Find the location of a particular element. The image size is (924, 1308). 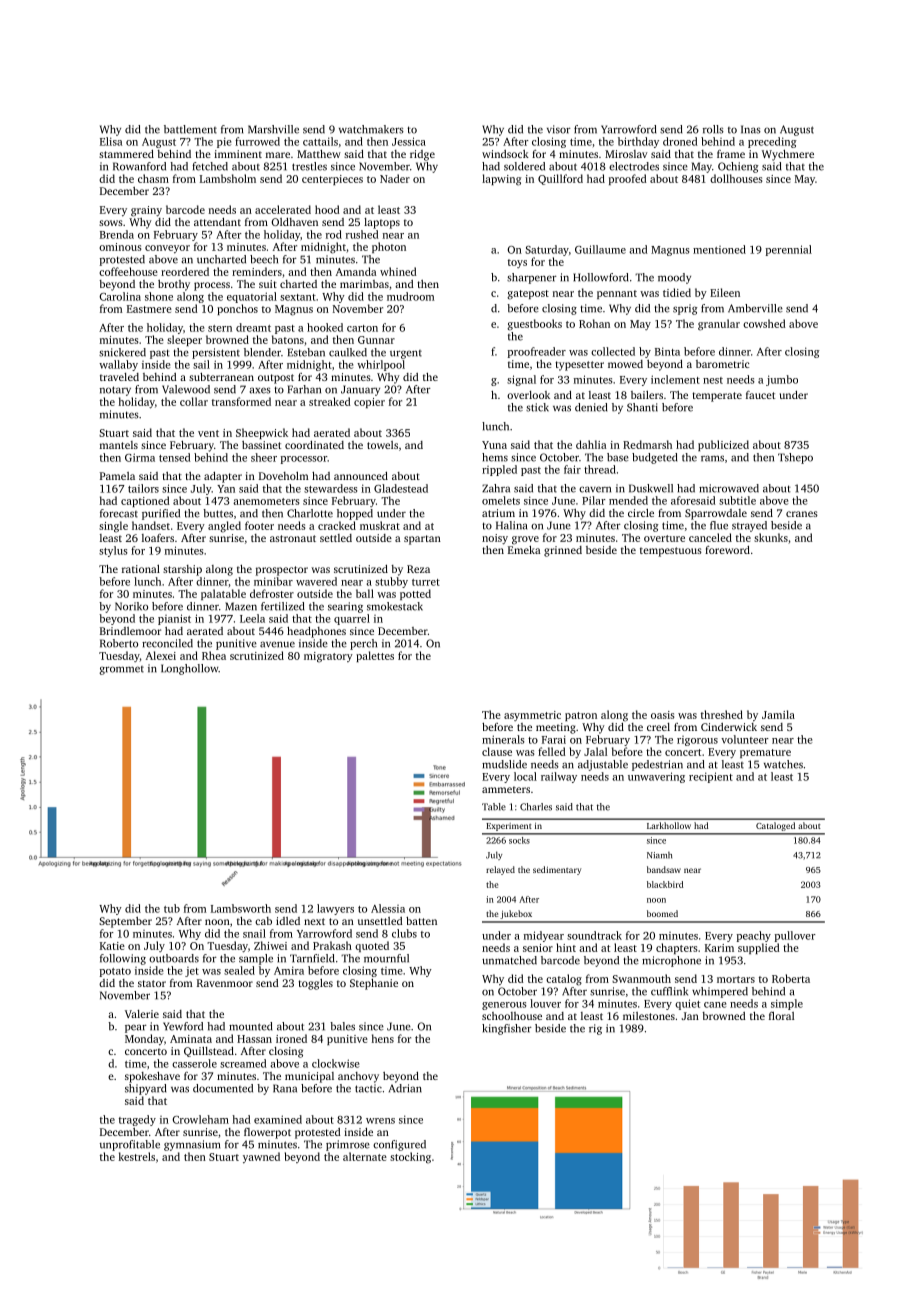

cranes is located at coordinates (802, 514).
